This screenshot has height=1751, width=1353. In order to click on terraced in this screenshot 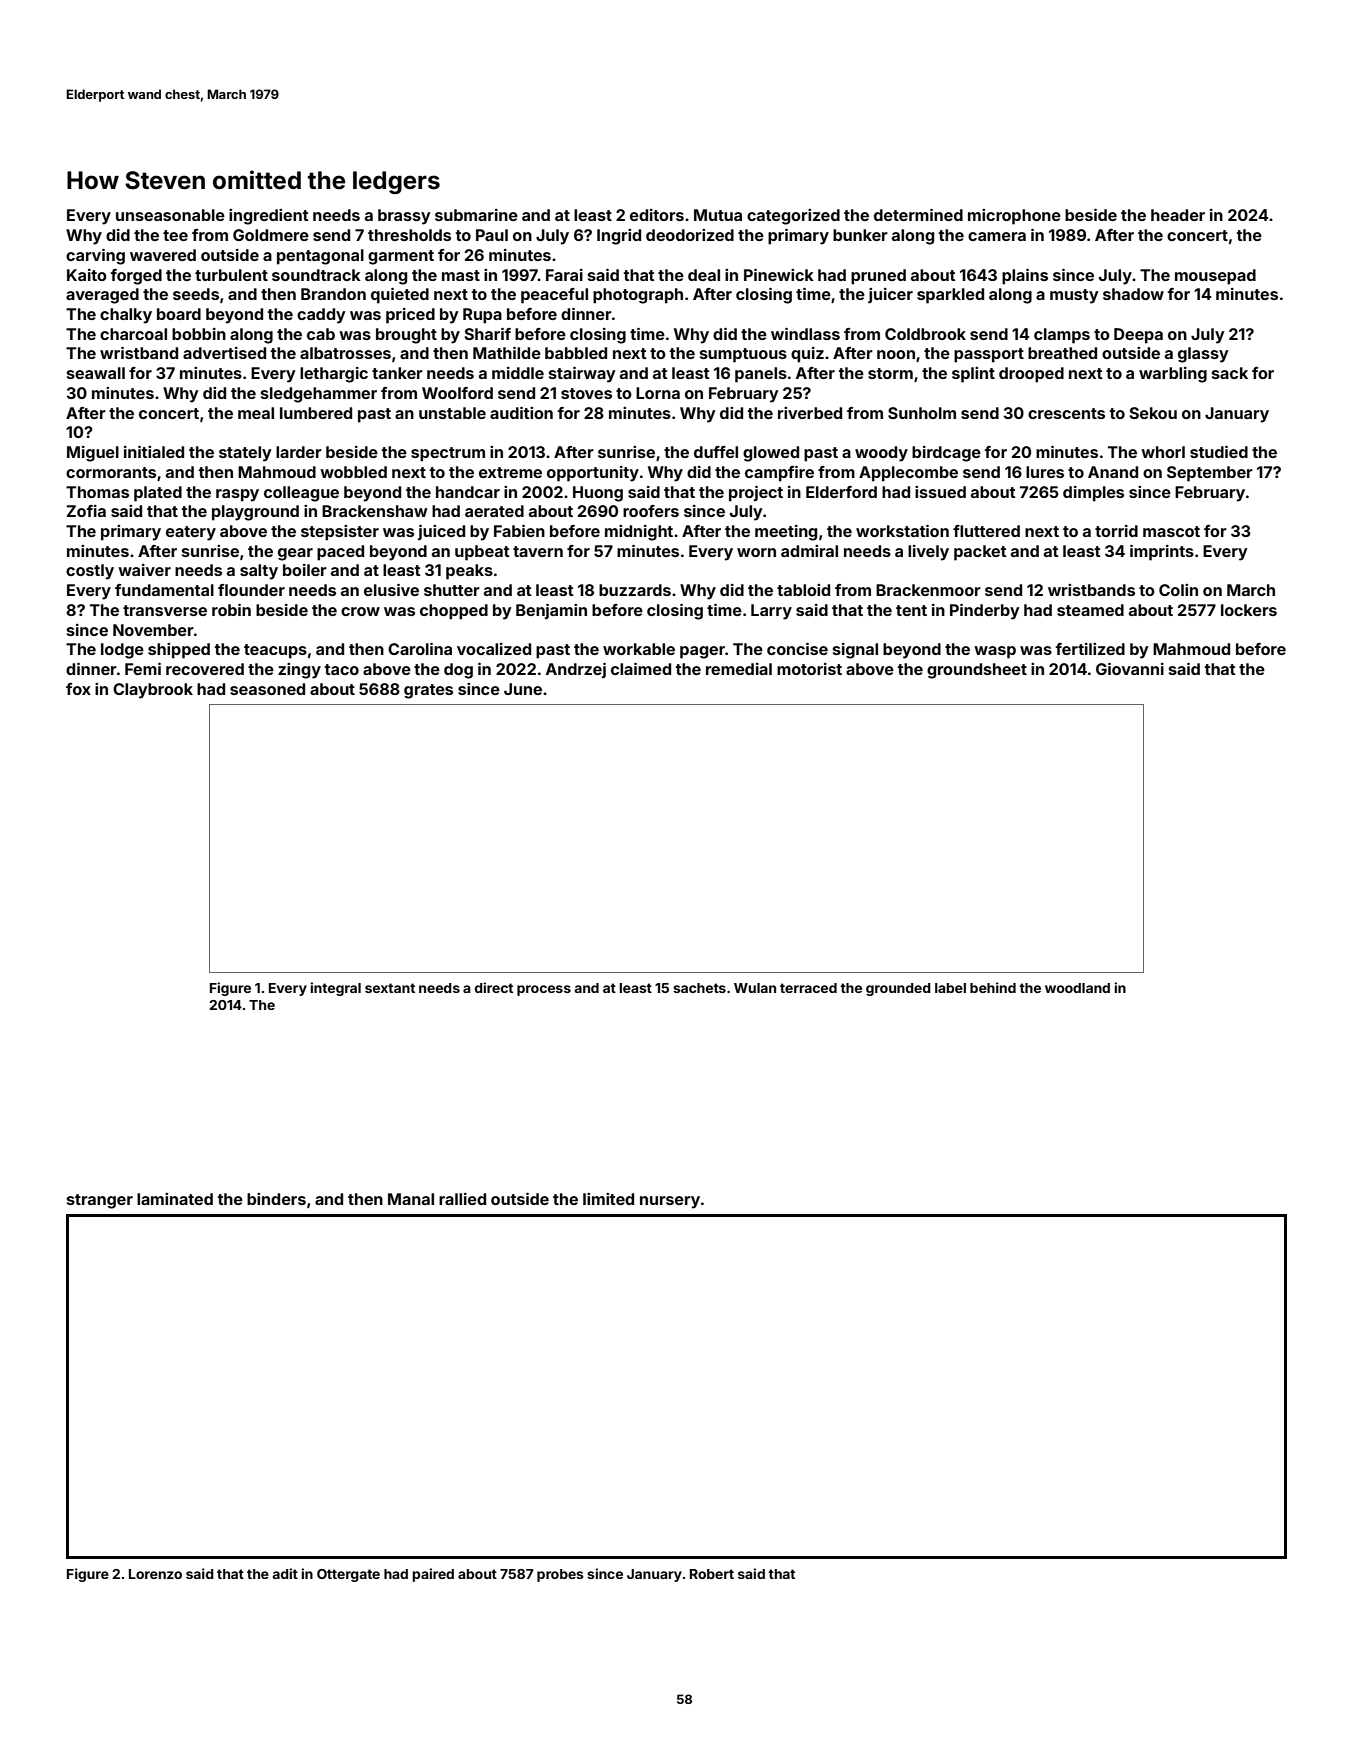, I will do `click(808, 988)`.
